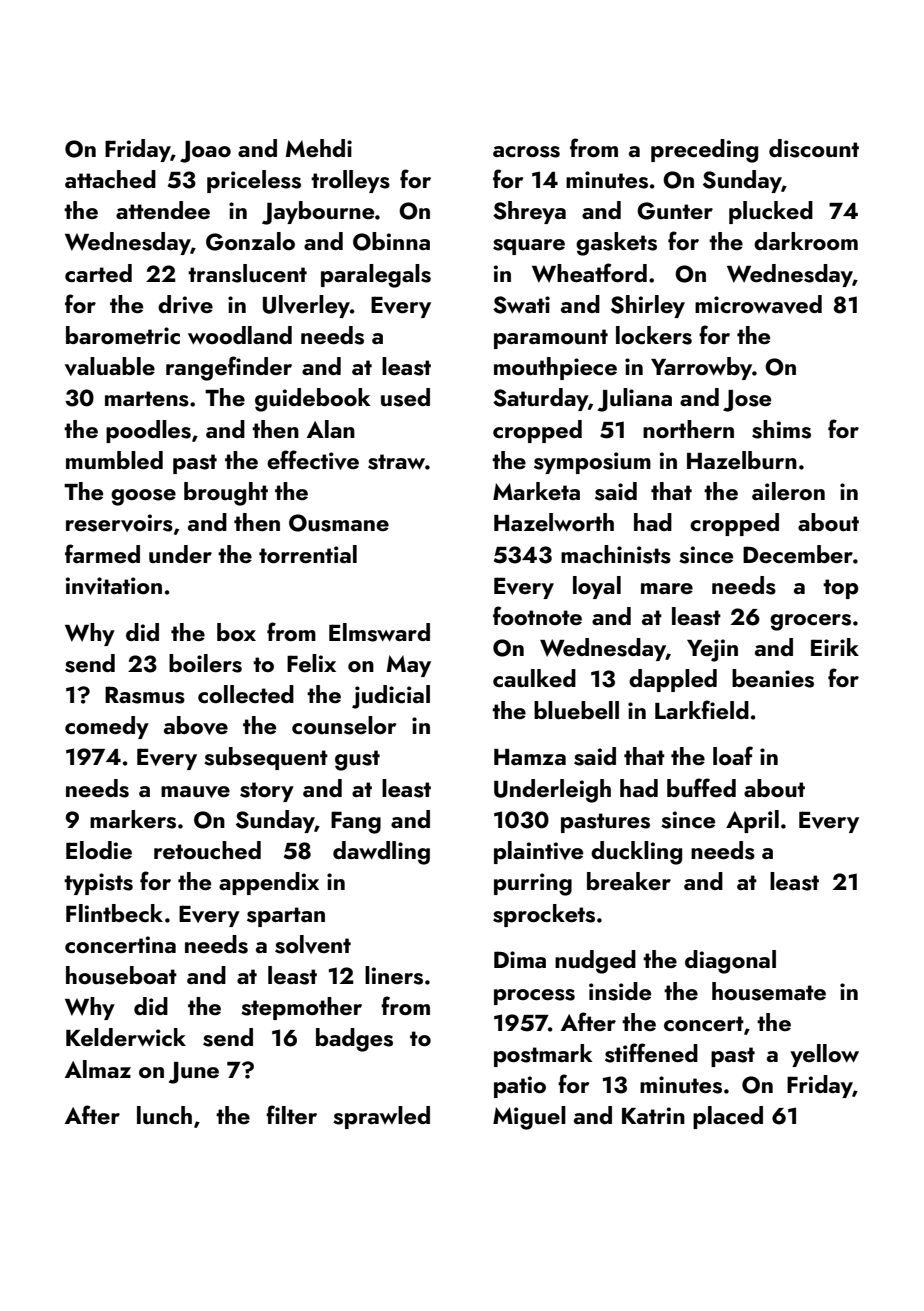 The width and height of the image is (924, 1311). Describe the element at coordinates (526, 152) in the image. I see `across` at that location.
